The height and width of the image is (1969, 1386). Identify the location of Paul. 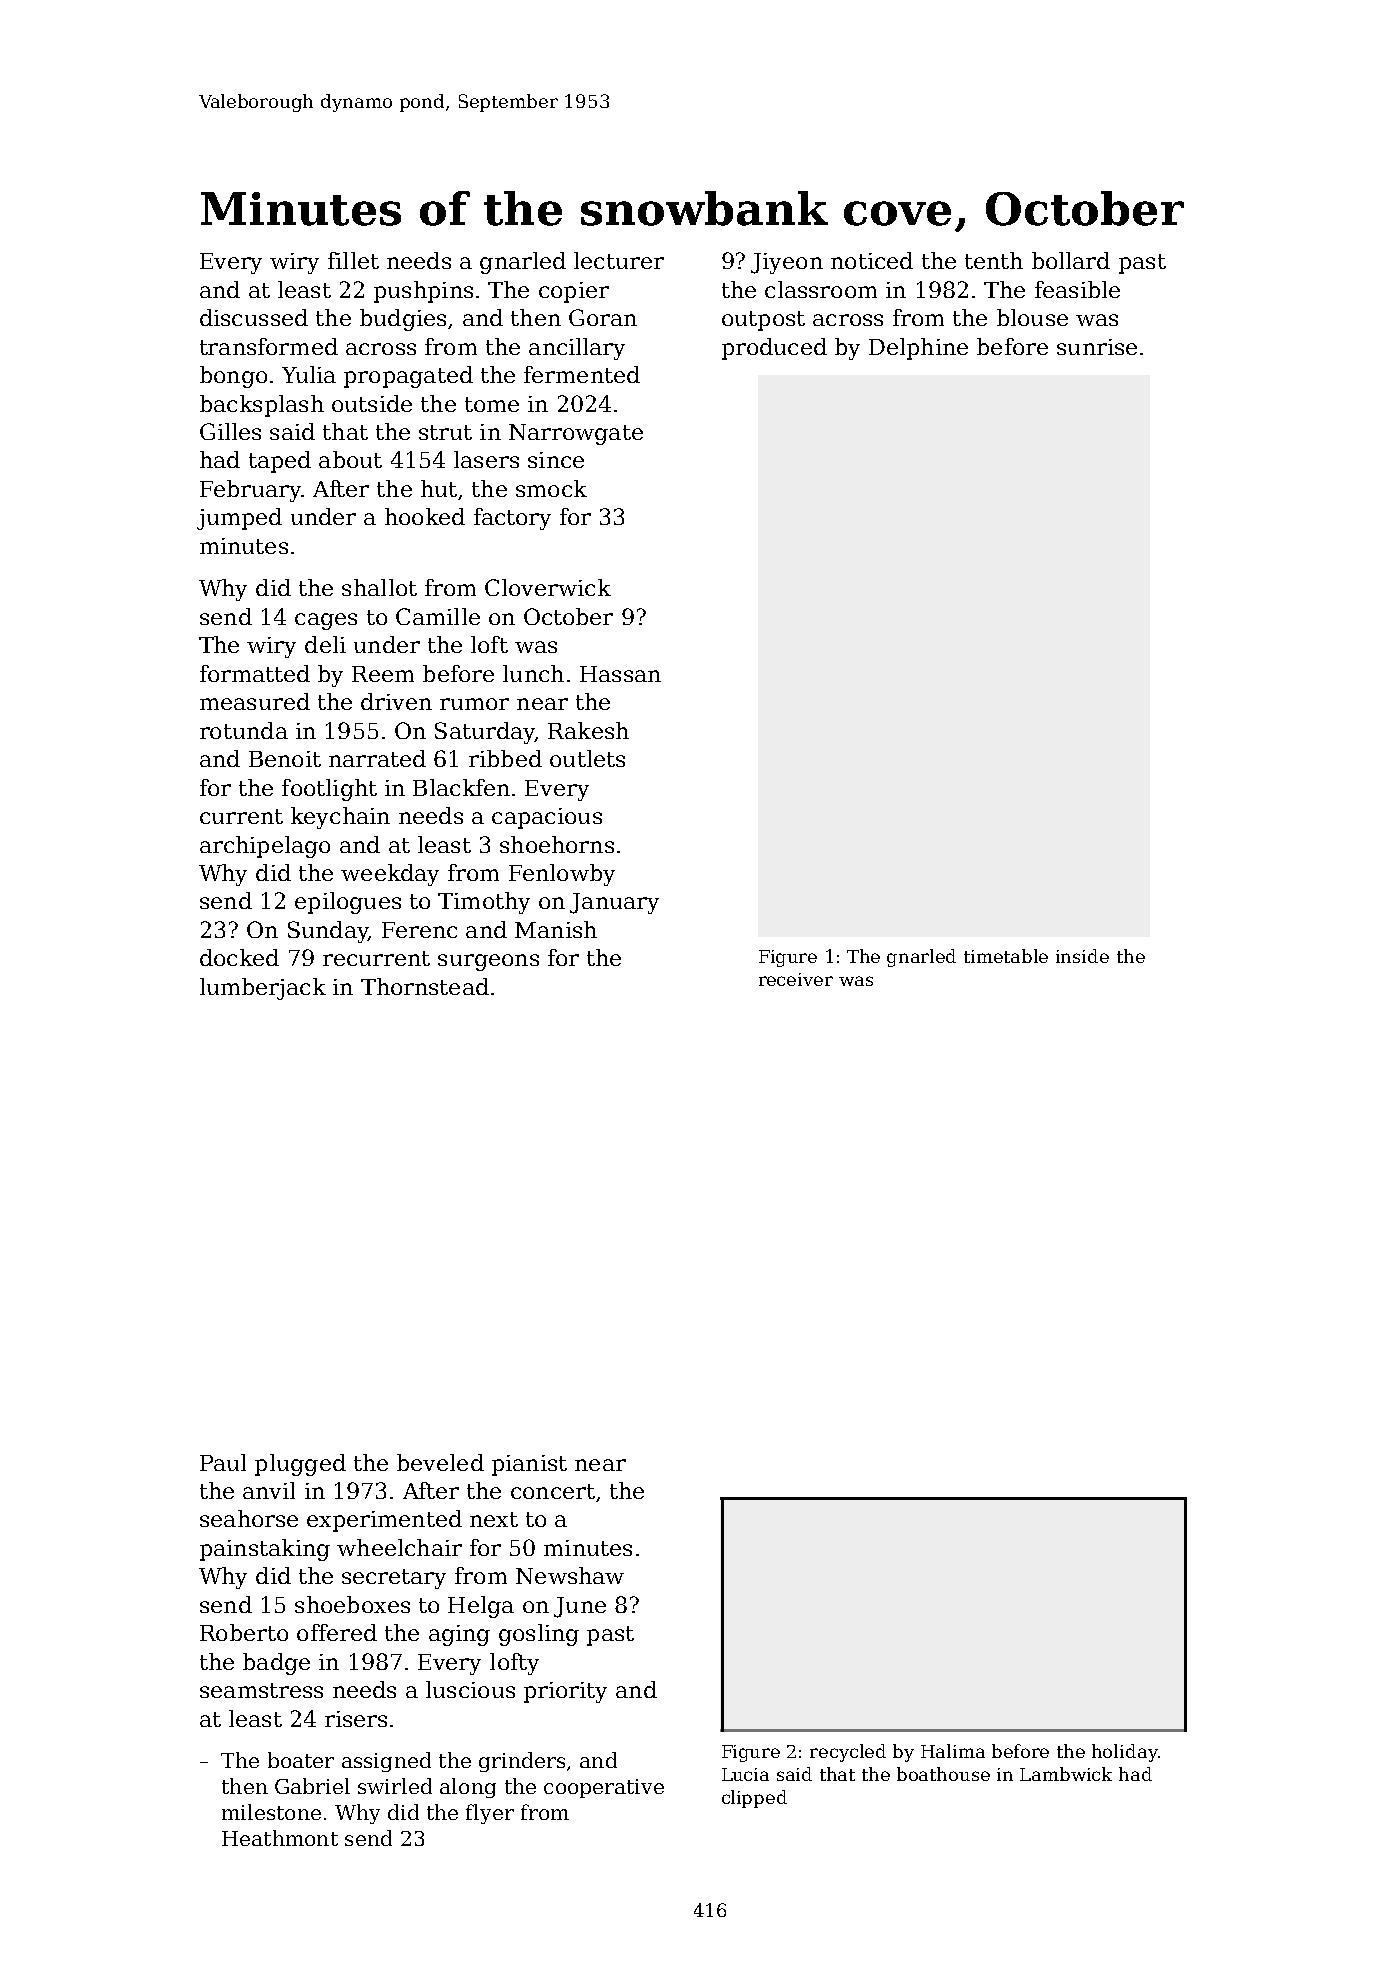
(223, 1462).
